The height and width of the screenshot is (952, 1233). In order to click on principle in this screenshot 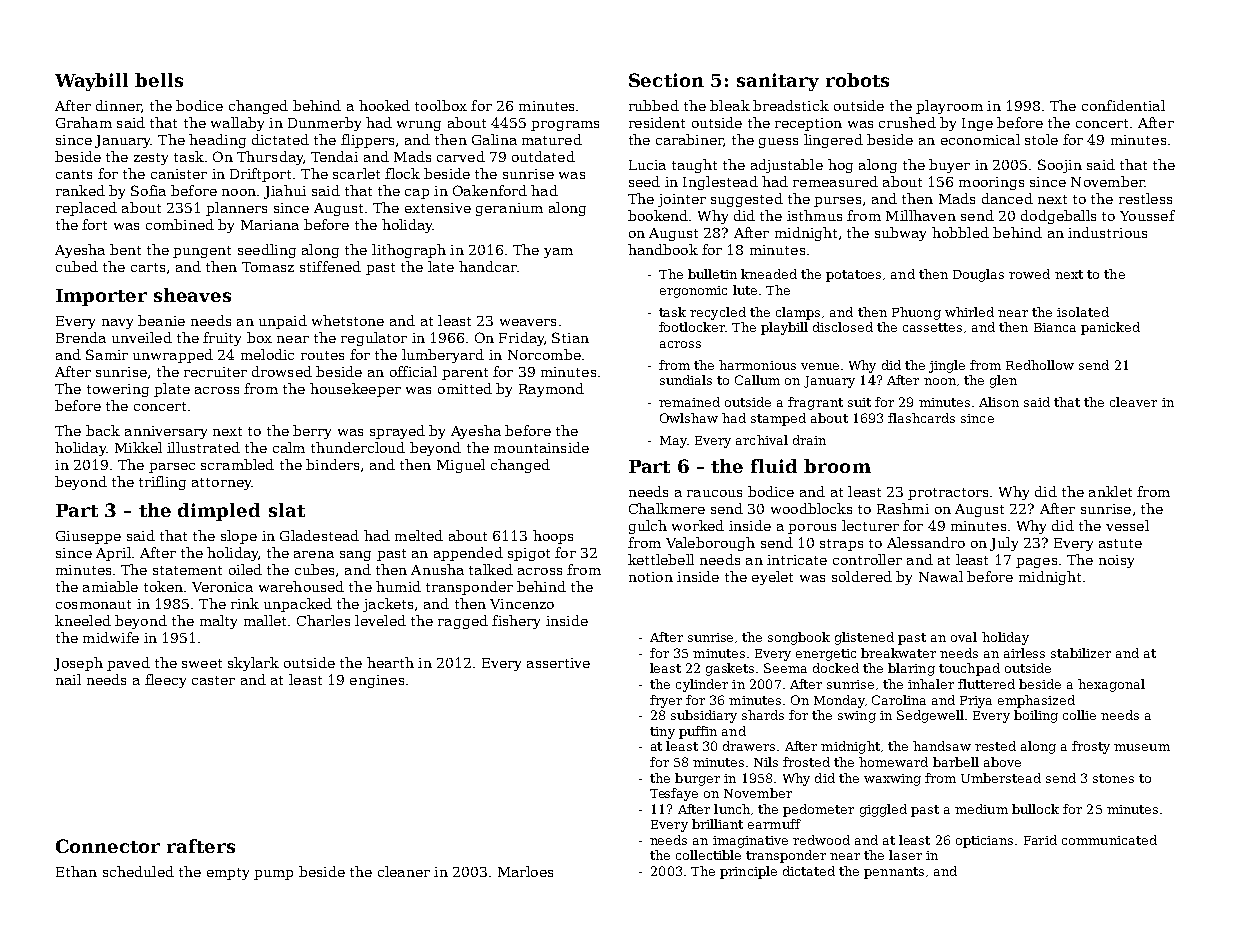, I will do `click(748, 872)`.
